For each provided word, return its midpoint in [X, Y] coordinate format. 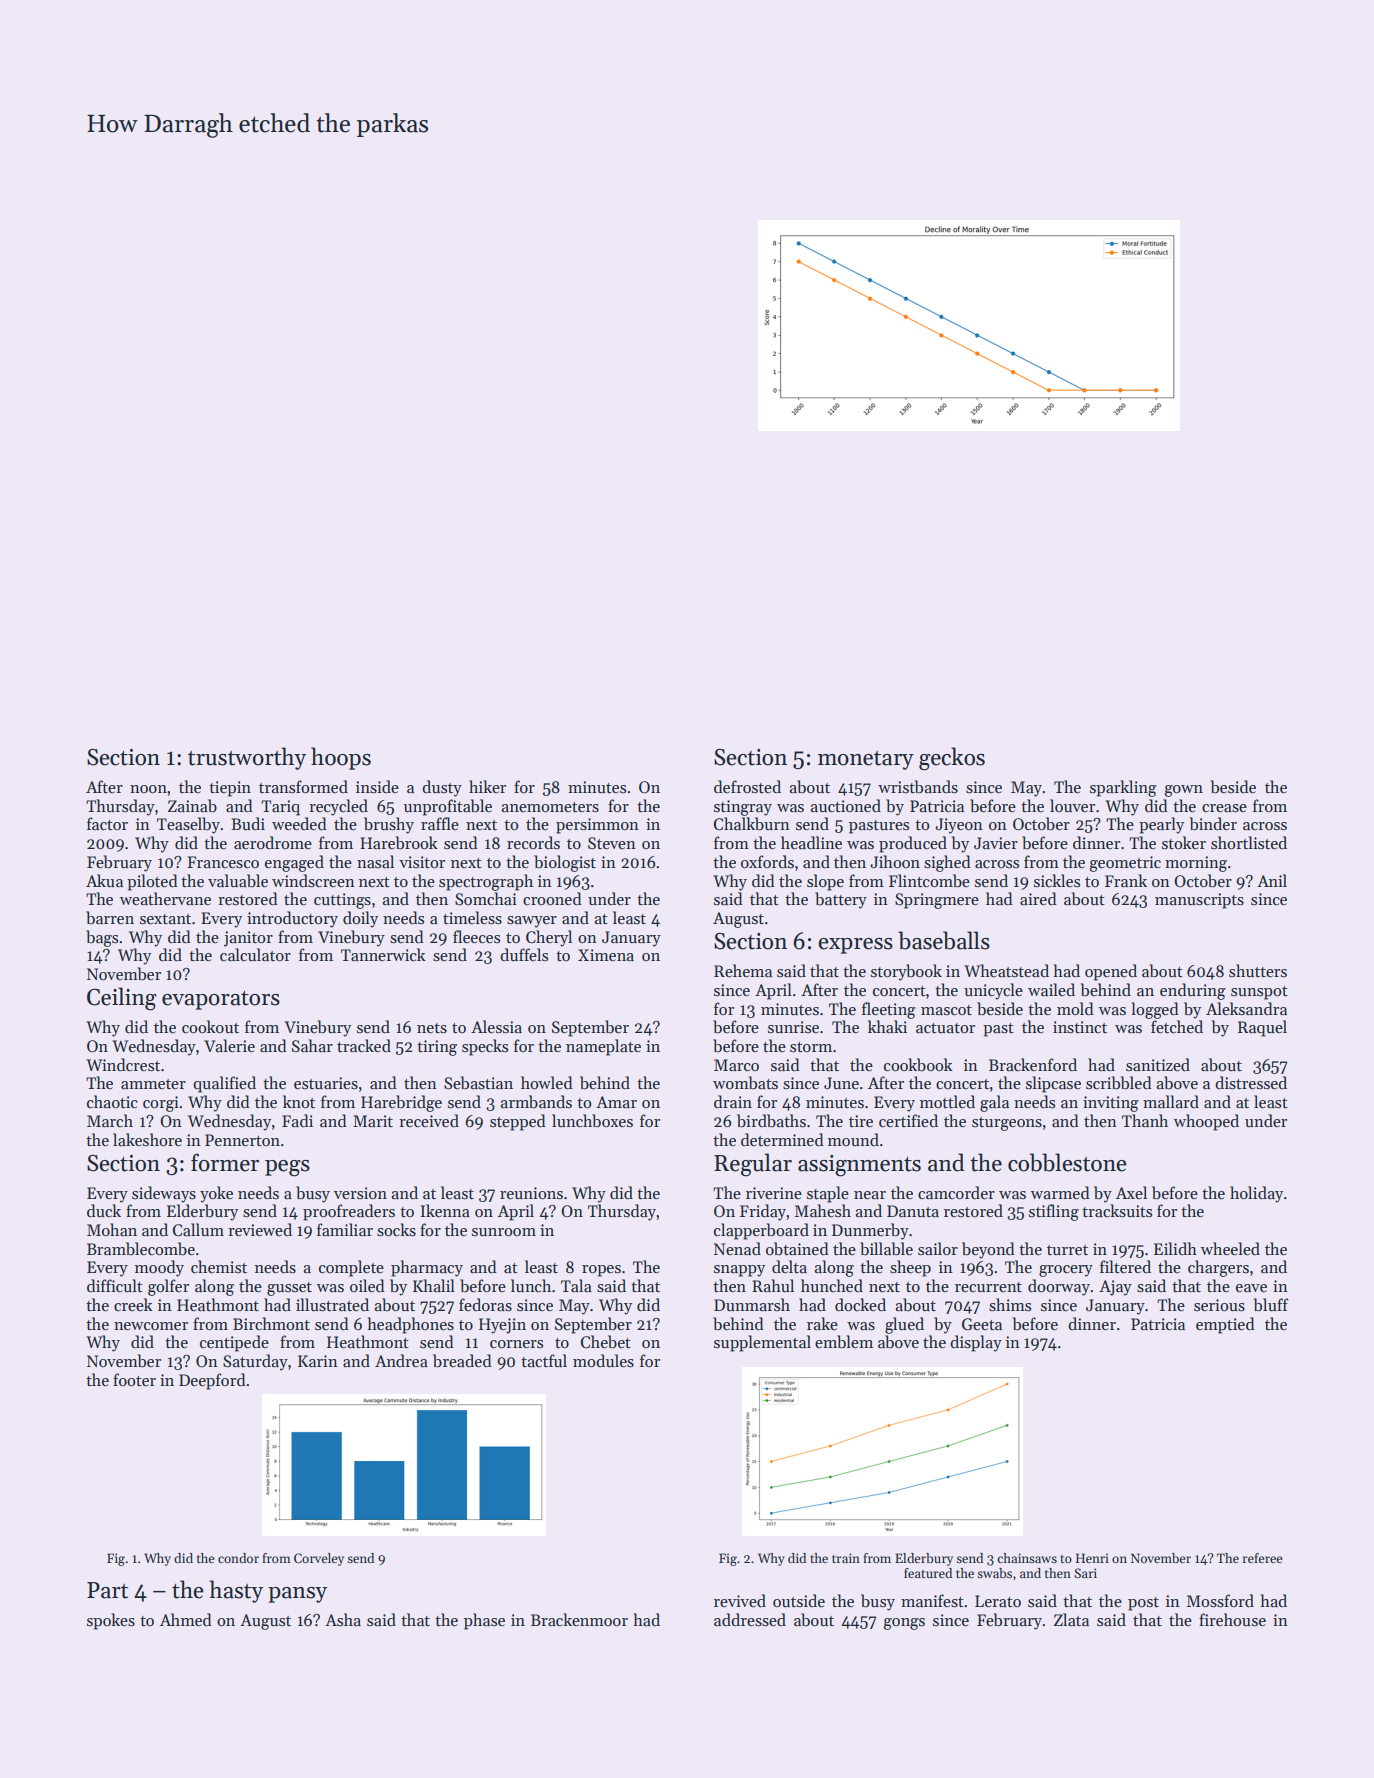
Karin [318, 1361]
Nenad [737, 1248]
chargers [1218, 1268]
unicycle [993, 991]
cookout [210, 1026]
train [846, 1558]
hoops [341, 758]
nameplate [603, 1047]
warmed [1060, 1192]
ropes [601, 1271]
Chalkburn [752, 824]
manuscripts [1199, 901]
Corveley [319, 1559]
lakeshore [147, 1139]
